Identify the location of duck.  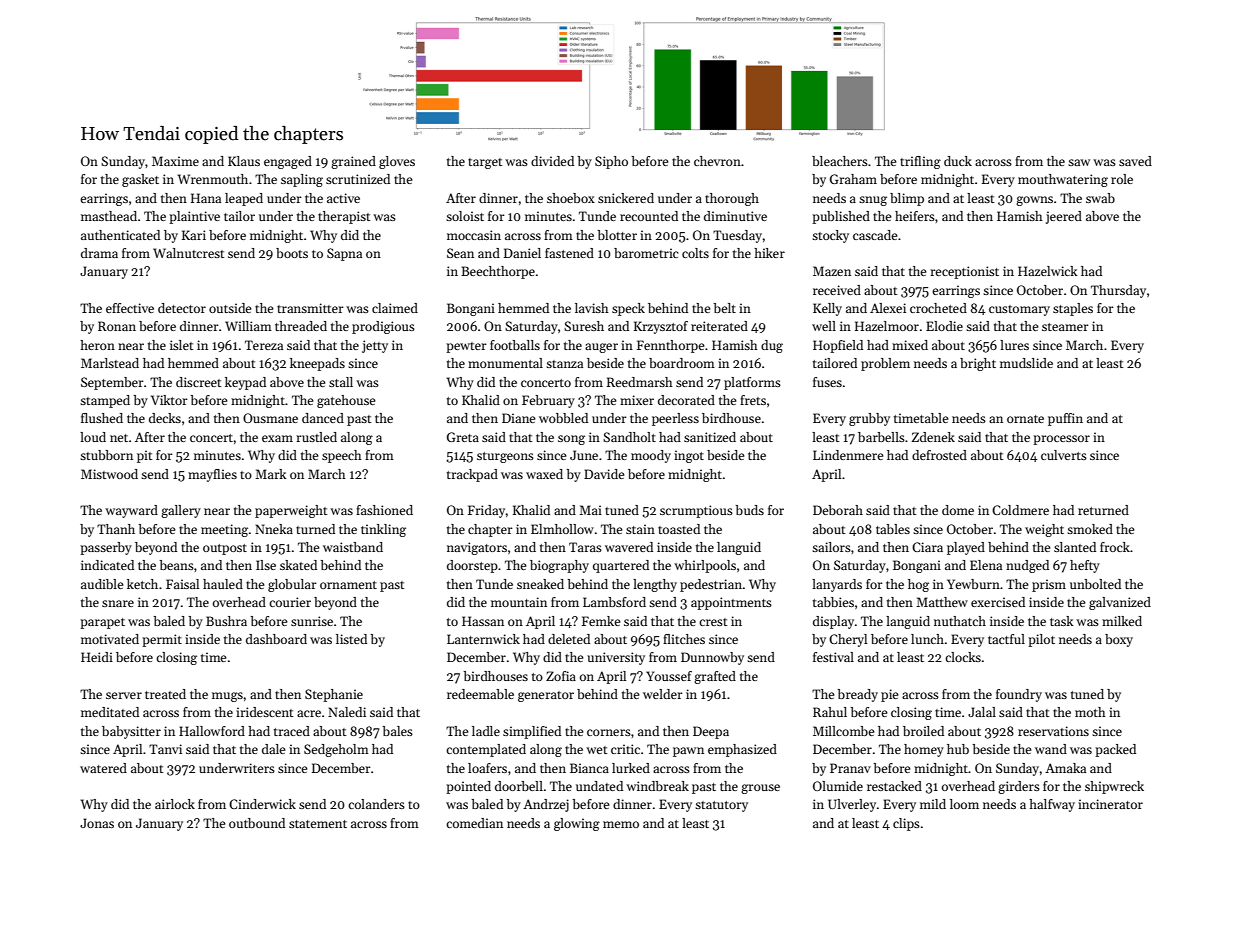
(958, 161).
